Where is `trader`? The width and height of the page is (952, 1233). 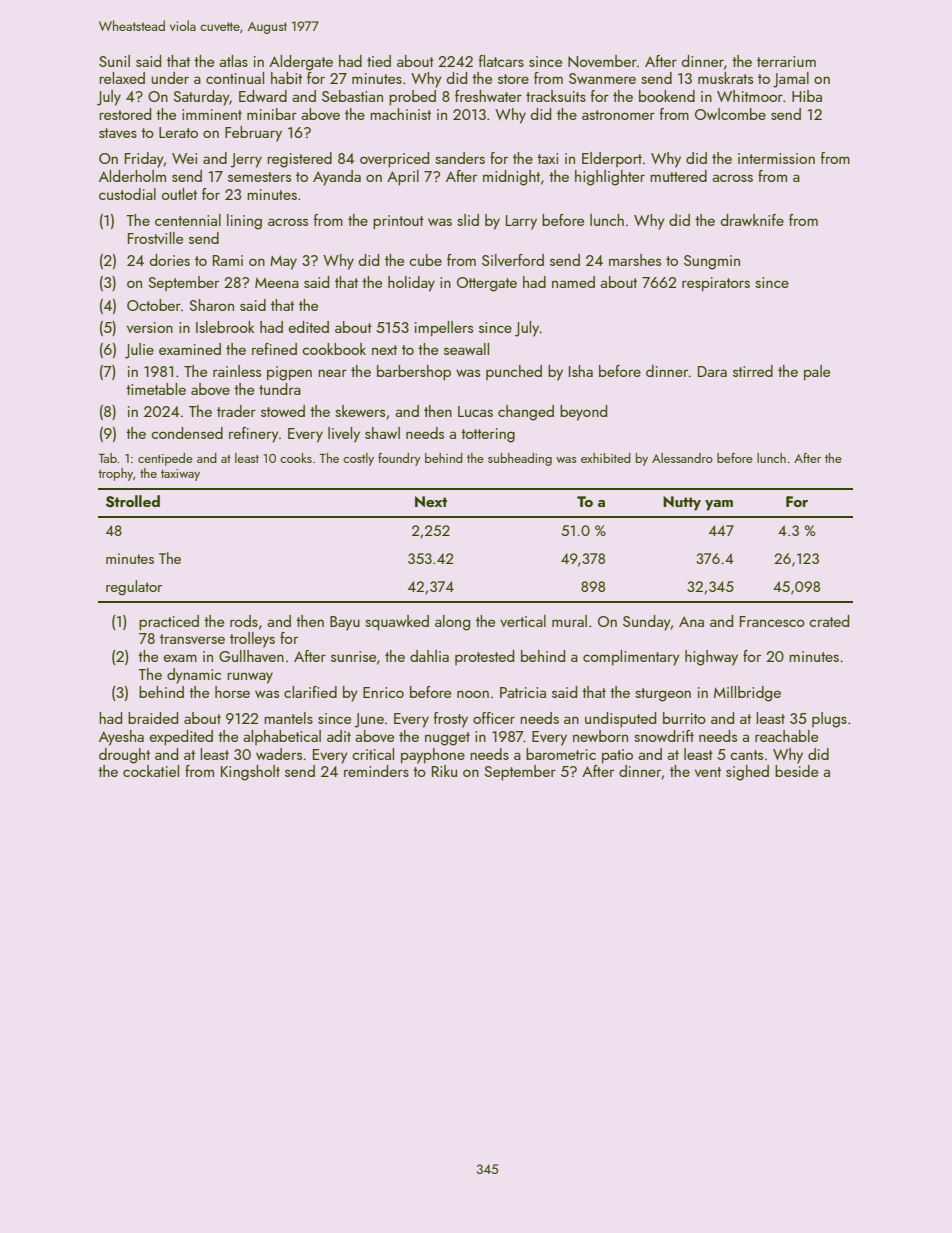 trader is located at coordinates (236, 411).
